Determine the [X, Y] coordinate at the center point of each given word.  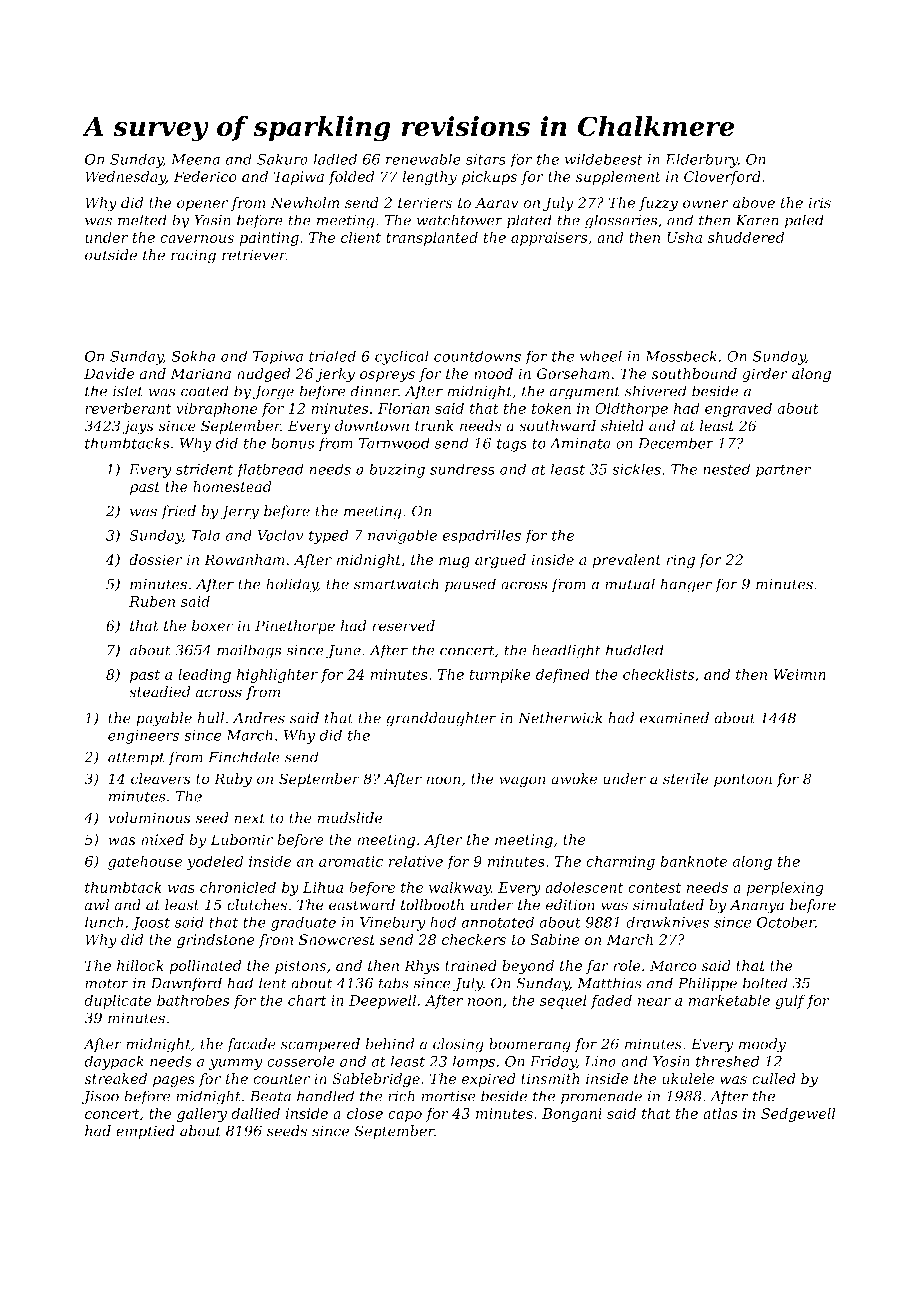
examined [674, 718]
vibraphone [216, 409]
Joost [150, 924]
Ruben [152, 601]
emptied [145, 1132]
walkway [460, 888]
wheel [601, 356]
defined [563, 675]
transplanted [432, 239]
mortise [449, 1096]
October [786, 922]
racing [193, 256]
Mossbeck [681, 356]
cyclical [402, 357]
